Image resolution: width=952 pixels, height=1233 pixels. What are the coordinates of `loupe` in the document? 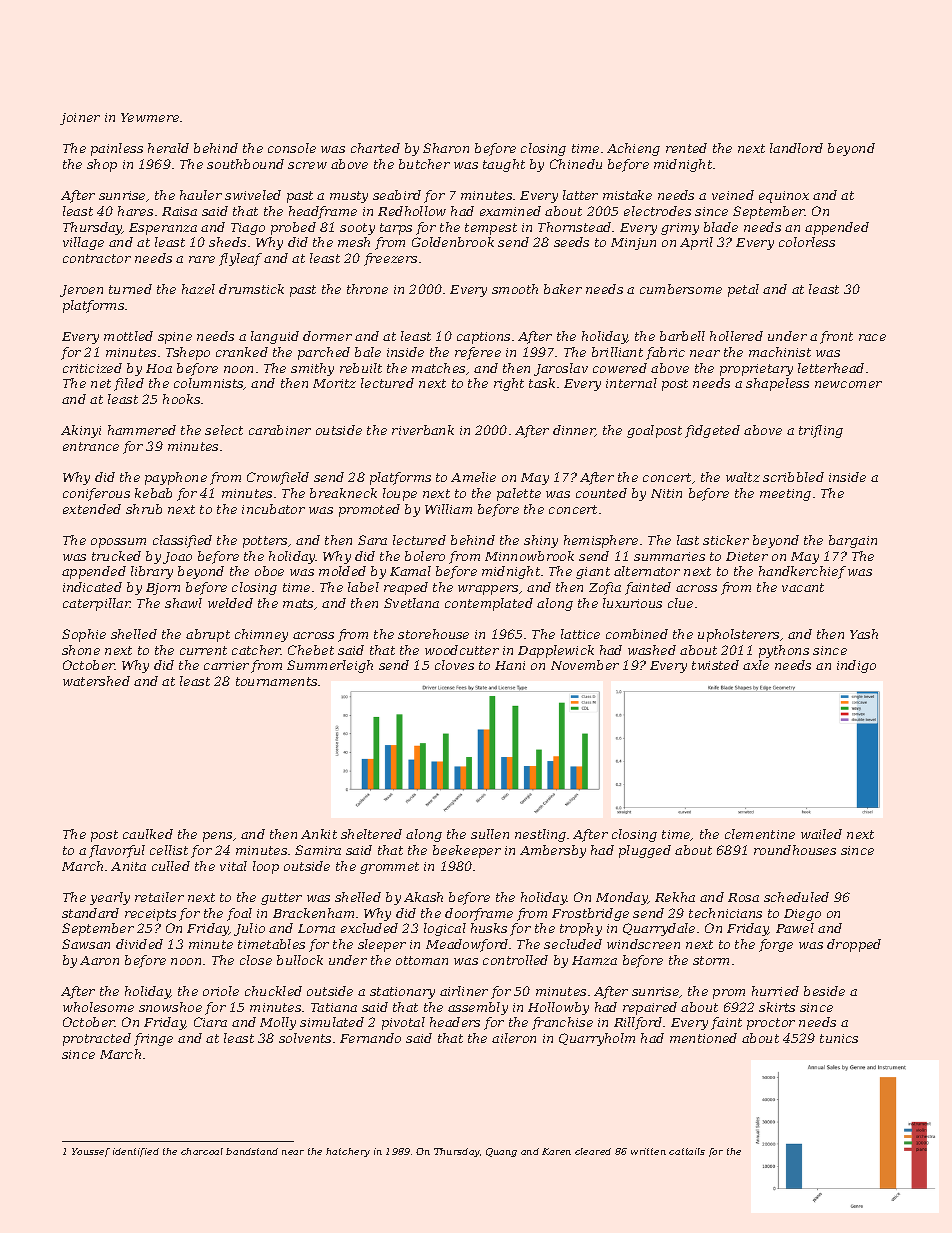 It's located at (400, 494).
